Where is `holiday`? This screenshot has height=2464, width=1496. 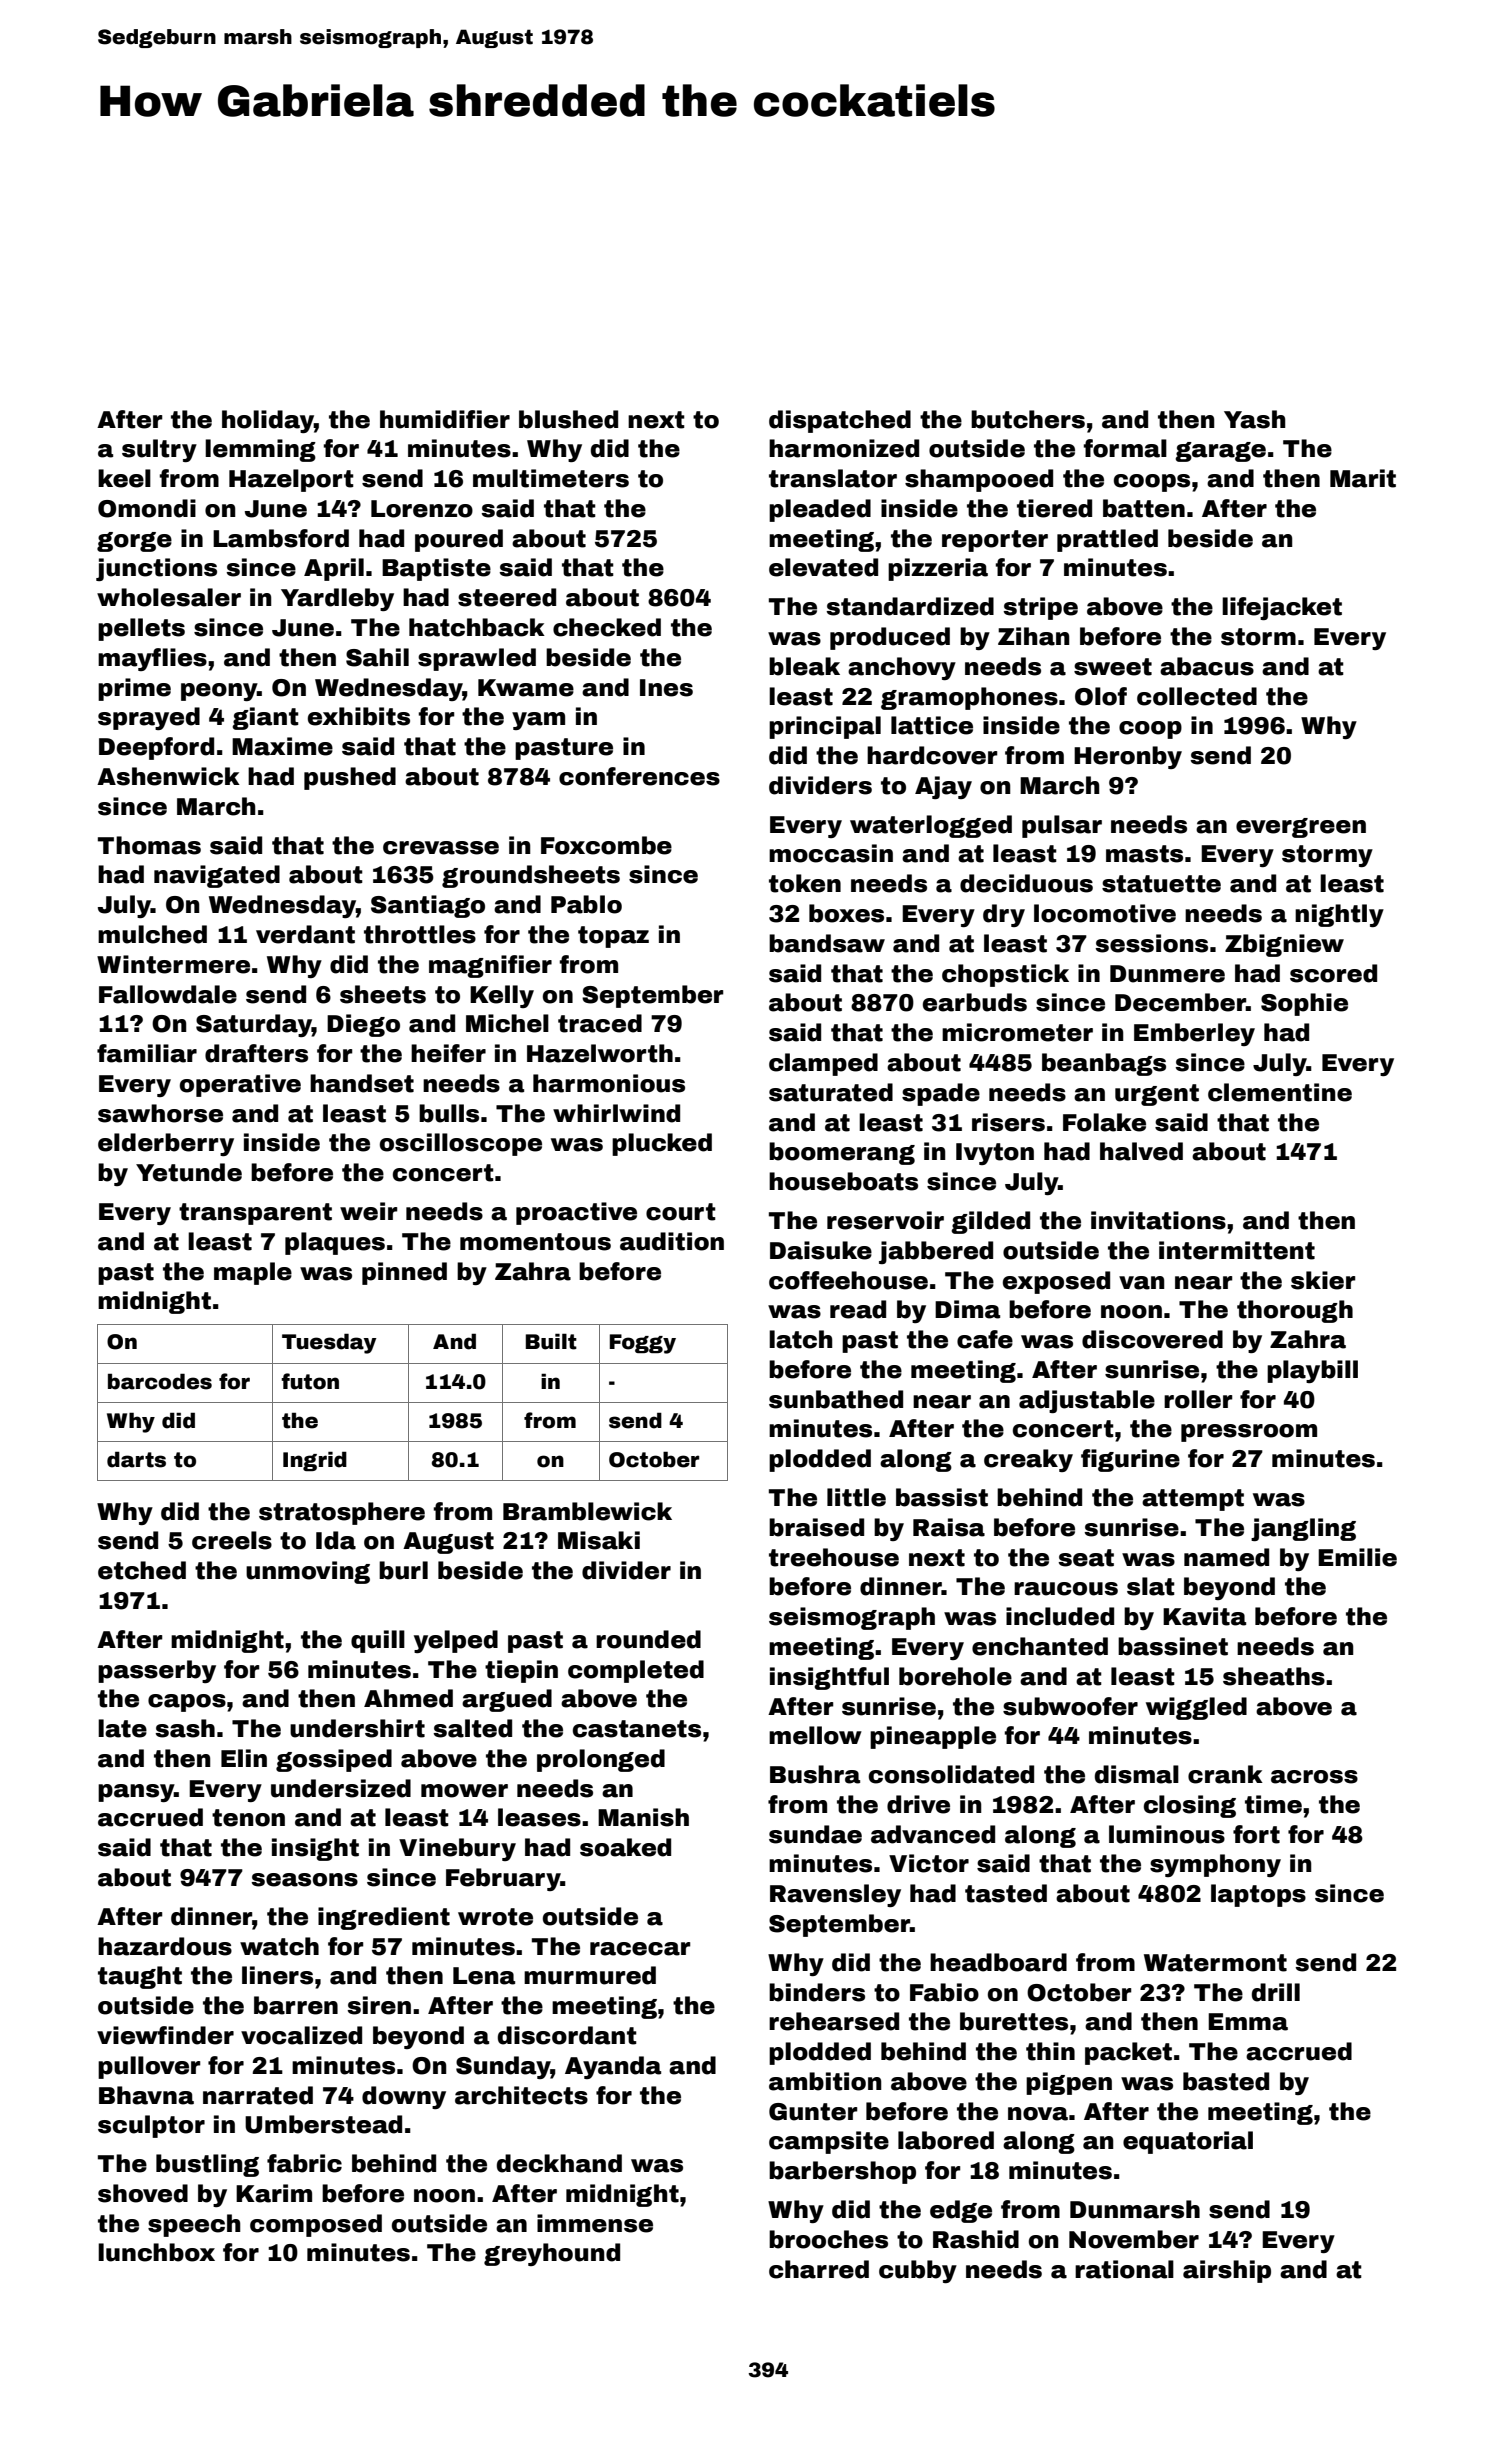
holiday is located at coordinates (268, 421).
